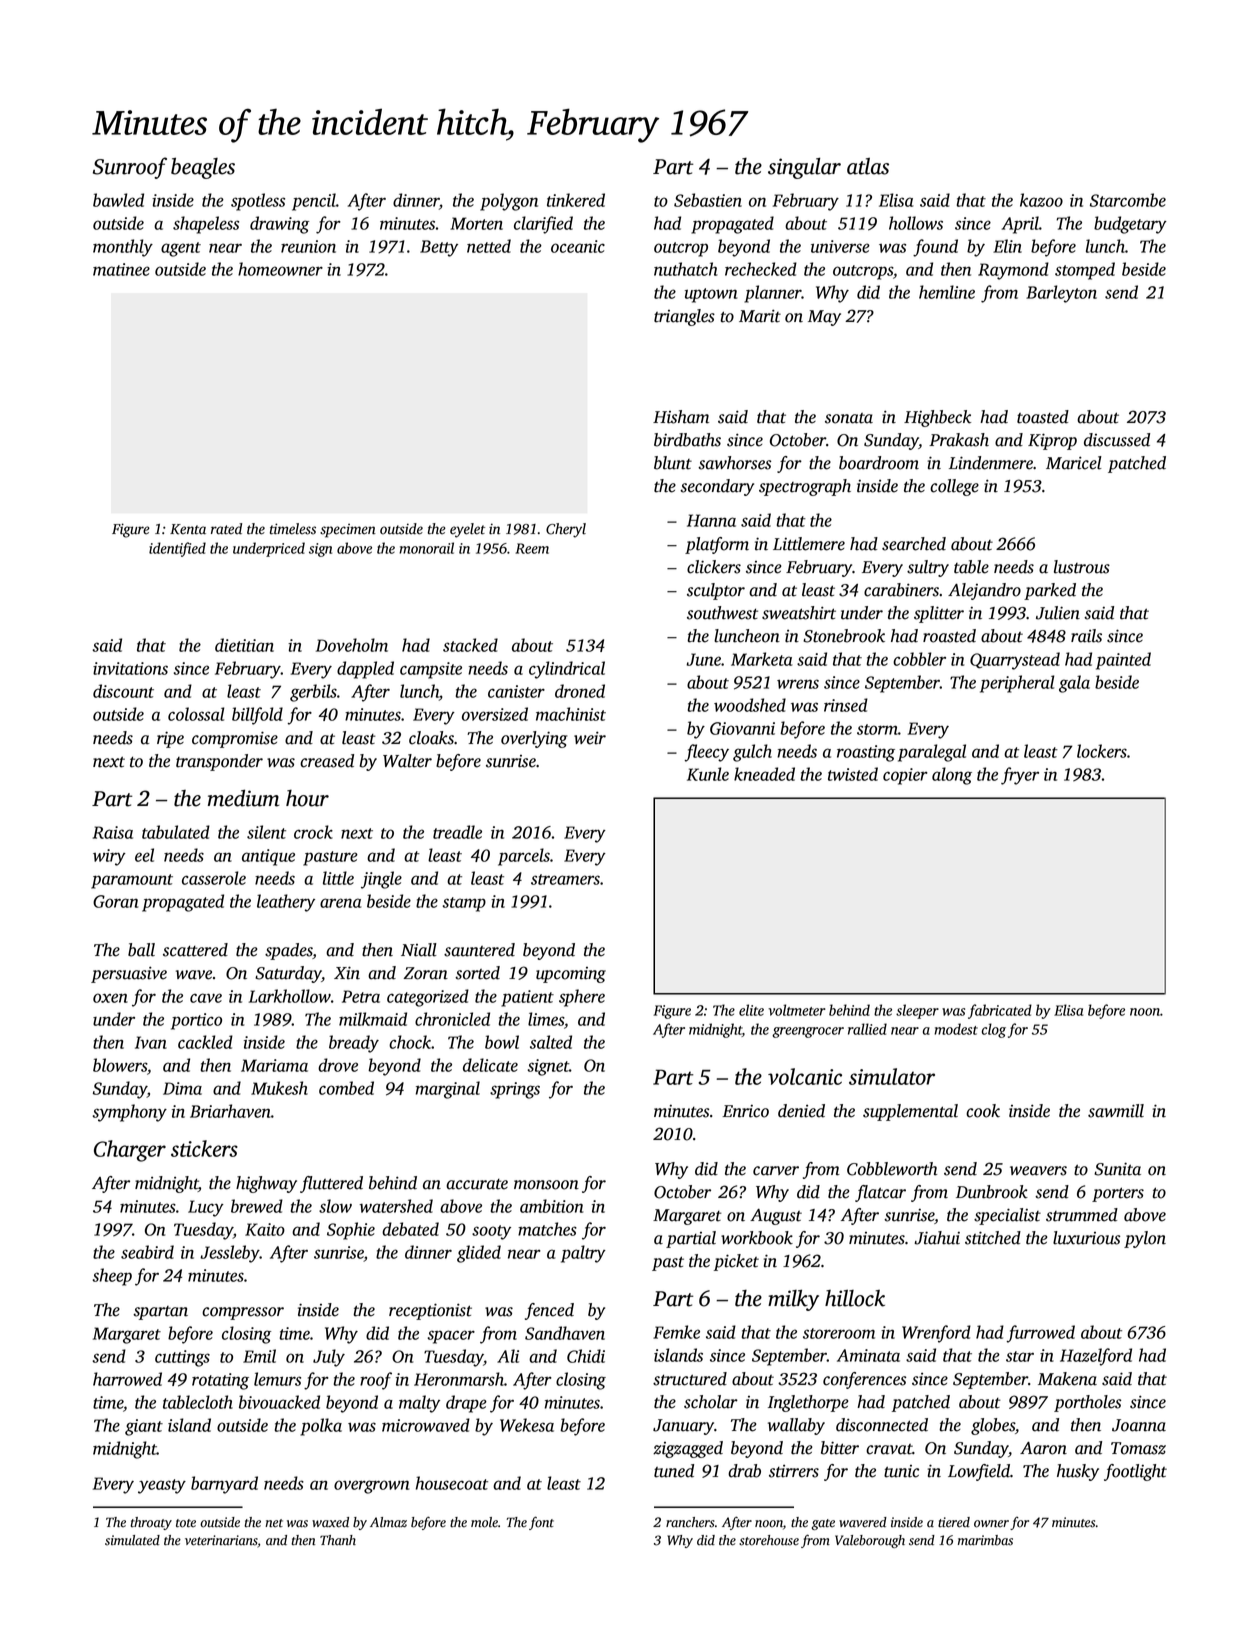 The height and width of the screenshot is (1630, 1259). Describe the element at coordinates (147, 1252) in the screenshot. I see `seabird` at that location.
